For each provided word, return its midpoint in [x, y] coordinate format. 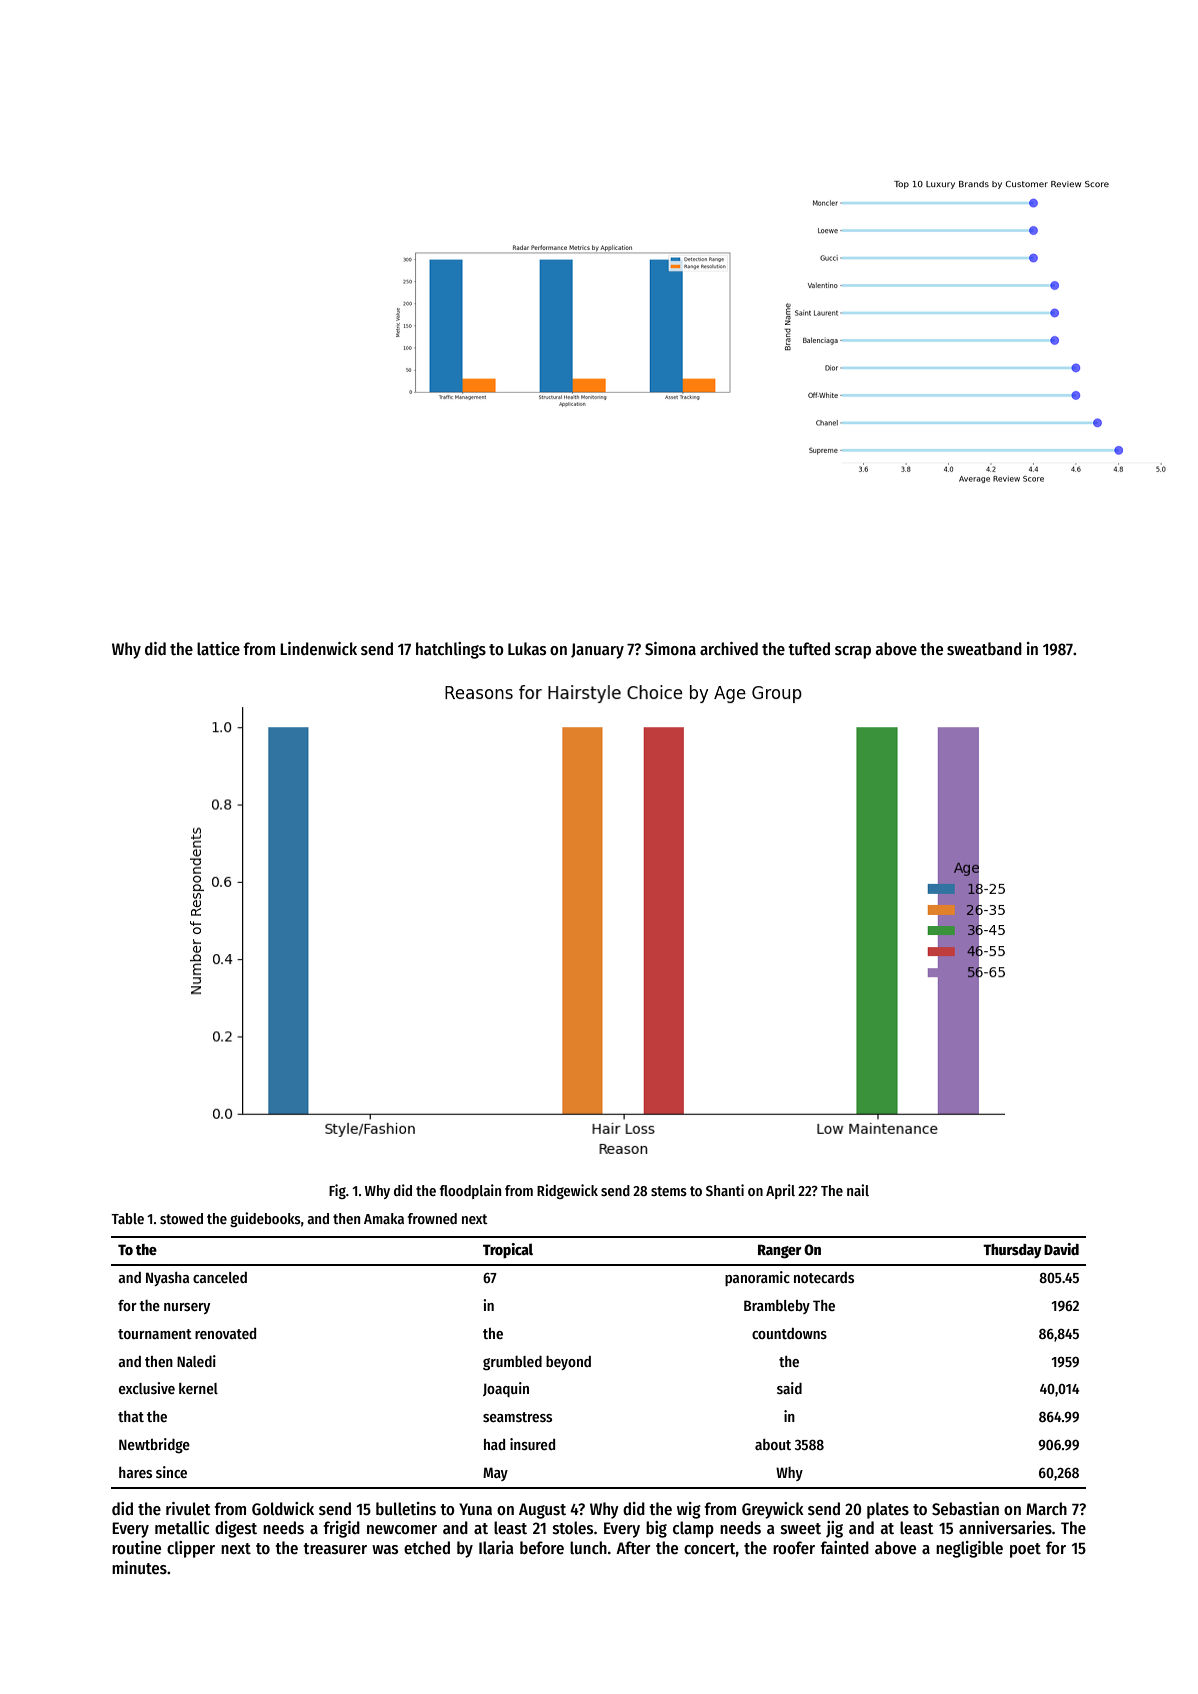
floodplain [470, 1191]
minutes [139, 1568]
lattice [218, 649]
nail [858, 1190]
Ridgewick [567, 1191]
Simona [670, 649]
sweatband [984, 649]
